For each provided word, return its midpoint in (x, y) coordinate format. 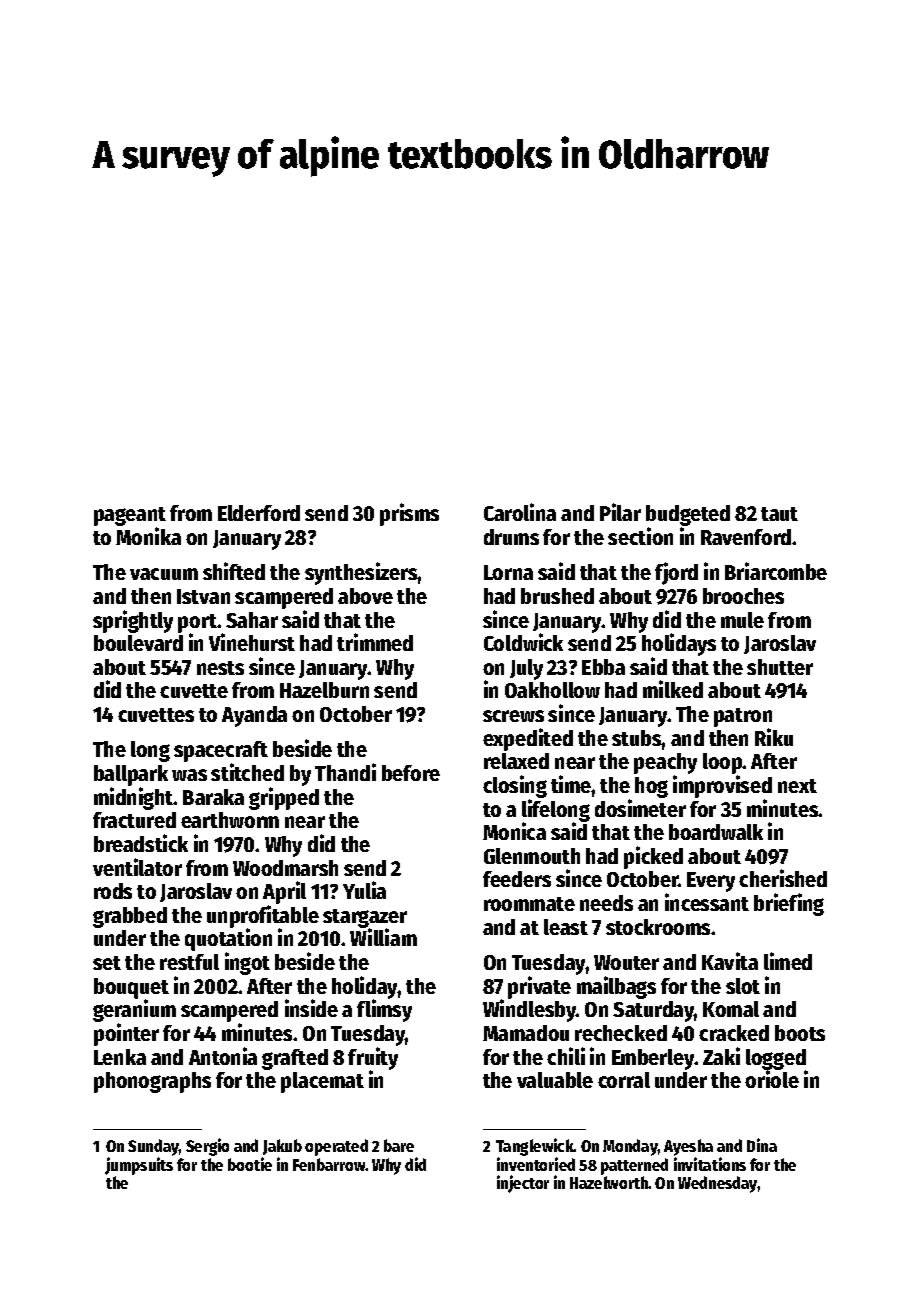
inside (311, 1008)
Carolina (520, 512)
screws (513, 716)
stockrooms (658, 927)
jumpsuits (139, 1166)
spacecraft (221, 751)
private (539, 987)
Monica (514, 831)
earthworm (230, 820)
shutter (780, 667)
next (797, 786)
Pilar (620, 512)
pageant (130, 516)
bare (399, 1145)
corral (624, 1080)
